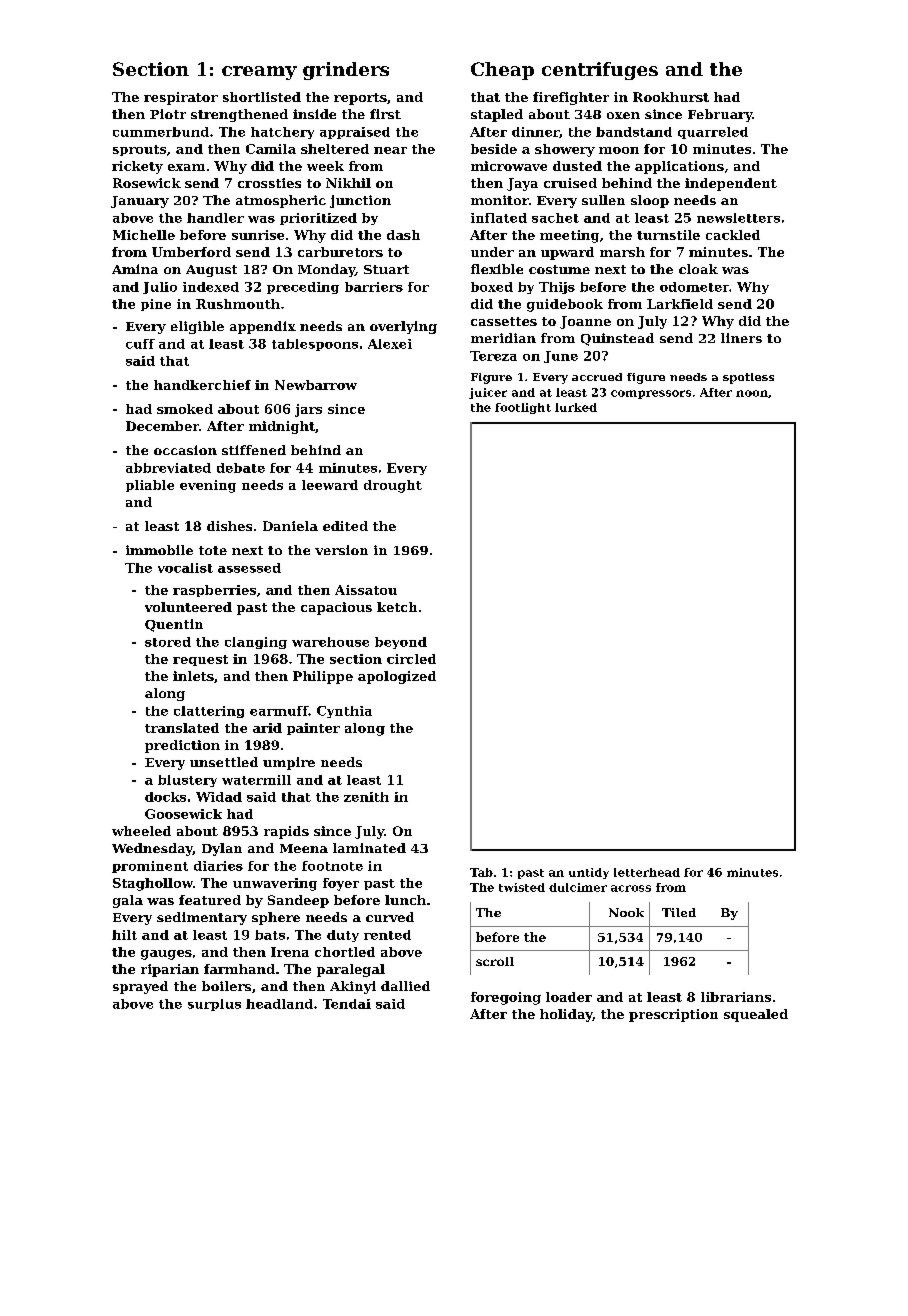  What do you see at coordinates (214, 591) in the document?
I see `raspberries` at bounding box center [214, 591].
